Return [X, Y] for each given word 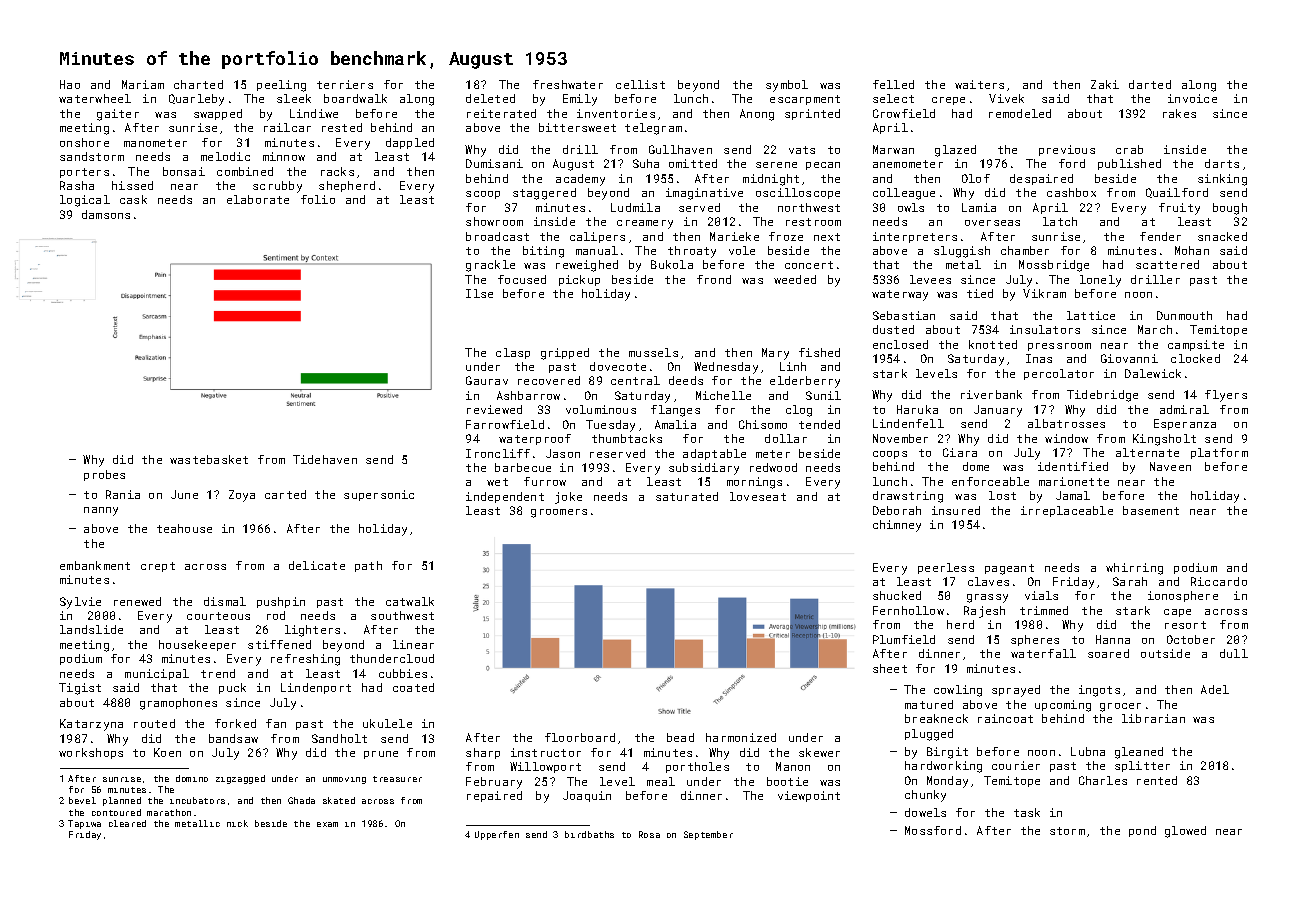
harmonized [741, 737]
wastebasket [209, 459]
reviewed [494, 409]
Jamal [1073, 495]
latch [1060, 221]
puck [232, 688]
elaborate [258, 199]
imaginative [704, 194]
